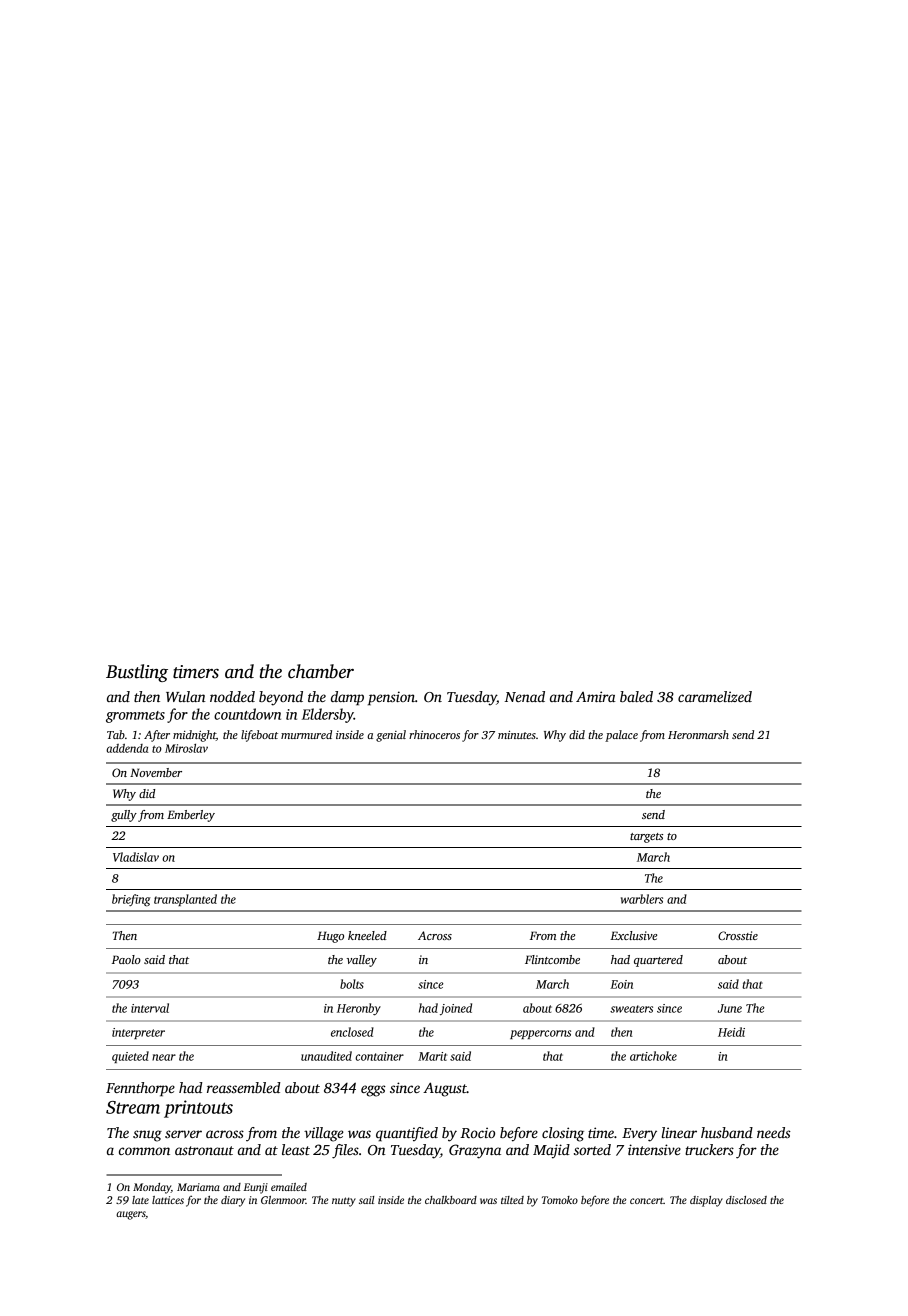 This screenshot has width=908, height=1316. Describe the element at coordinates (709, 1149) in the screenshot. I see `truckers` at that location.
